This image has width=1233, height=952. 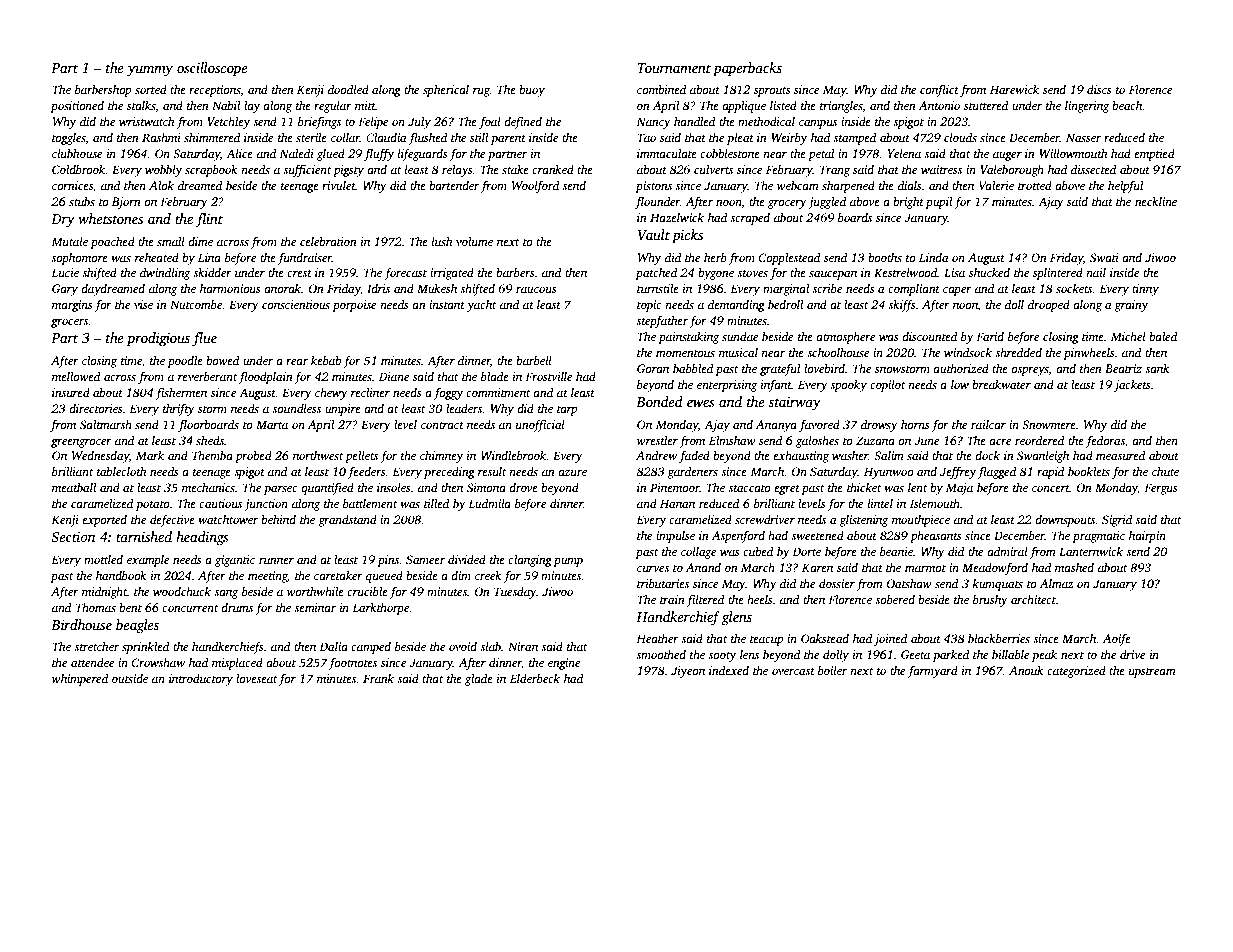 I want to click on sockets, so click(x=1074, y=288).
